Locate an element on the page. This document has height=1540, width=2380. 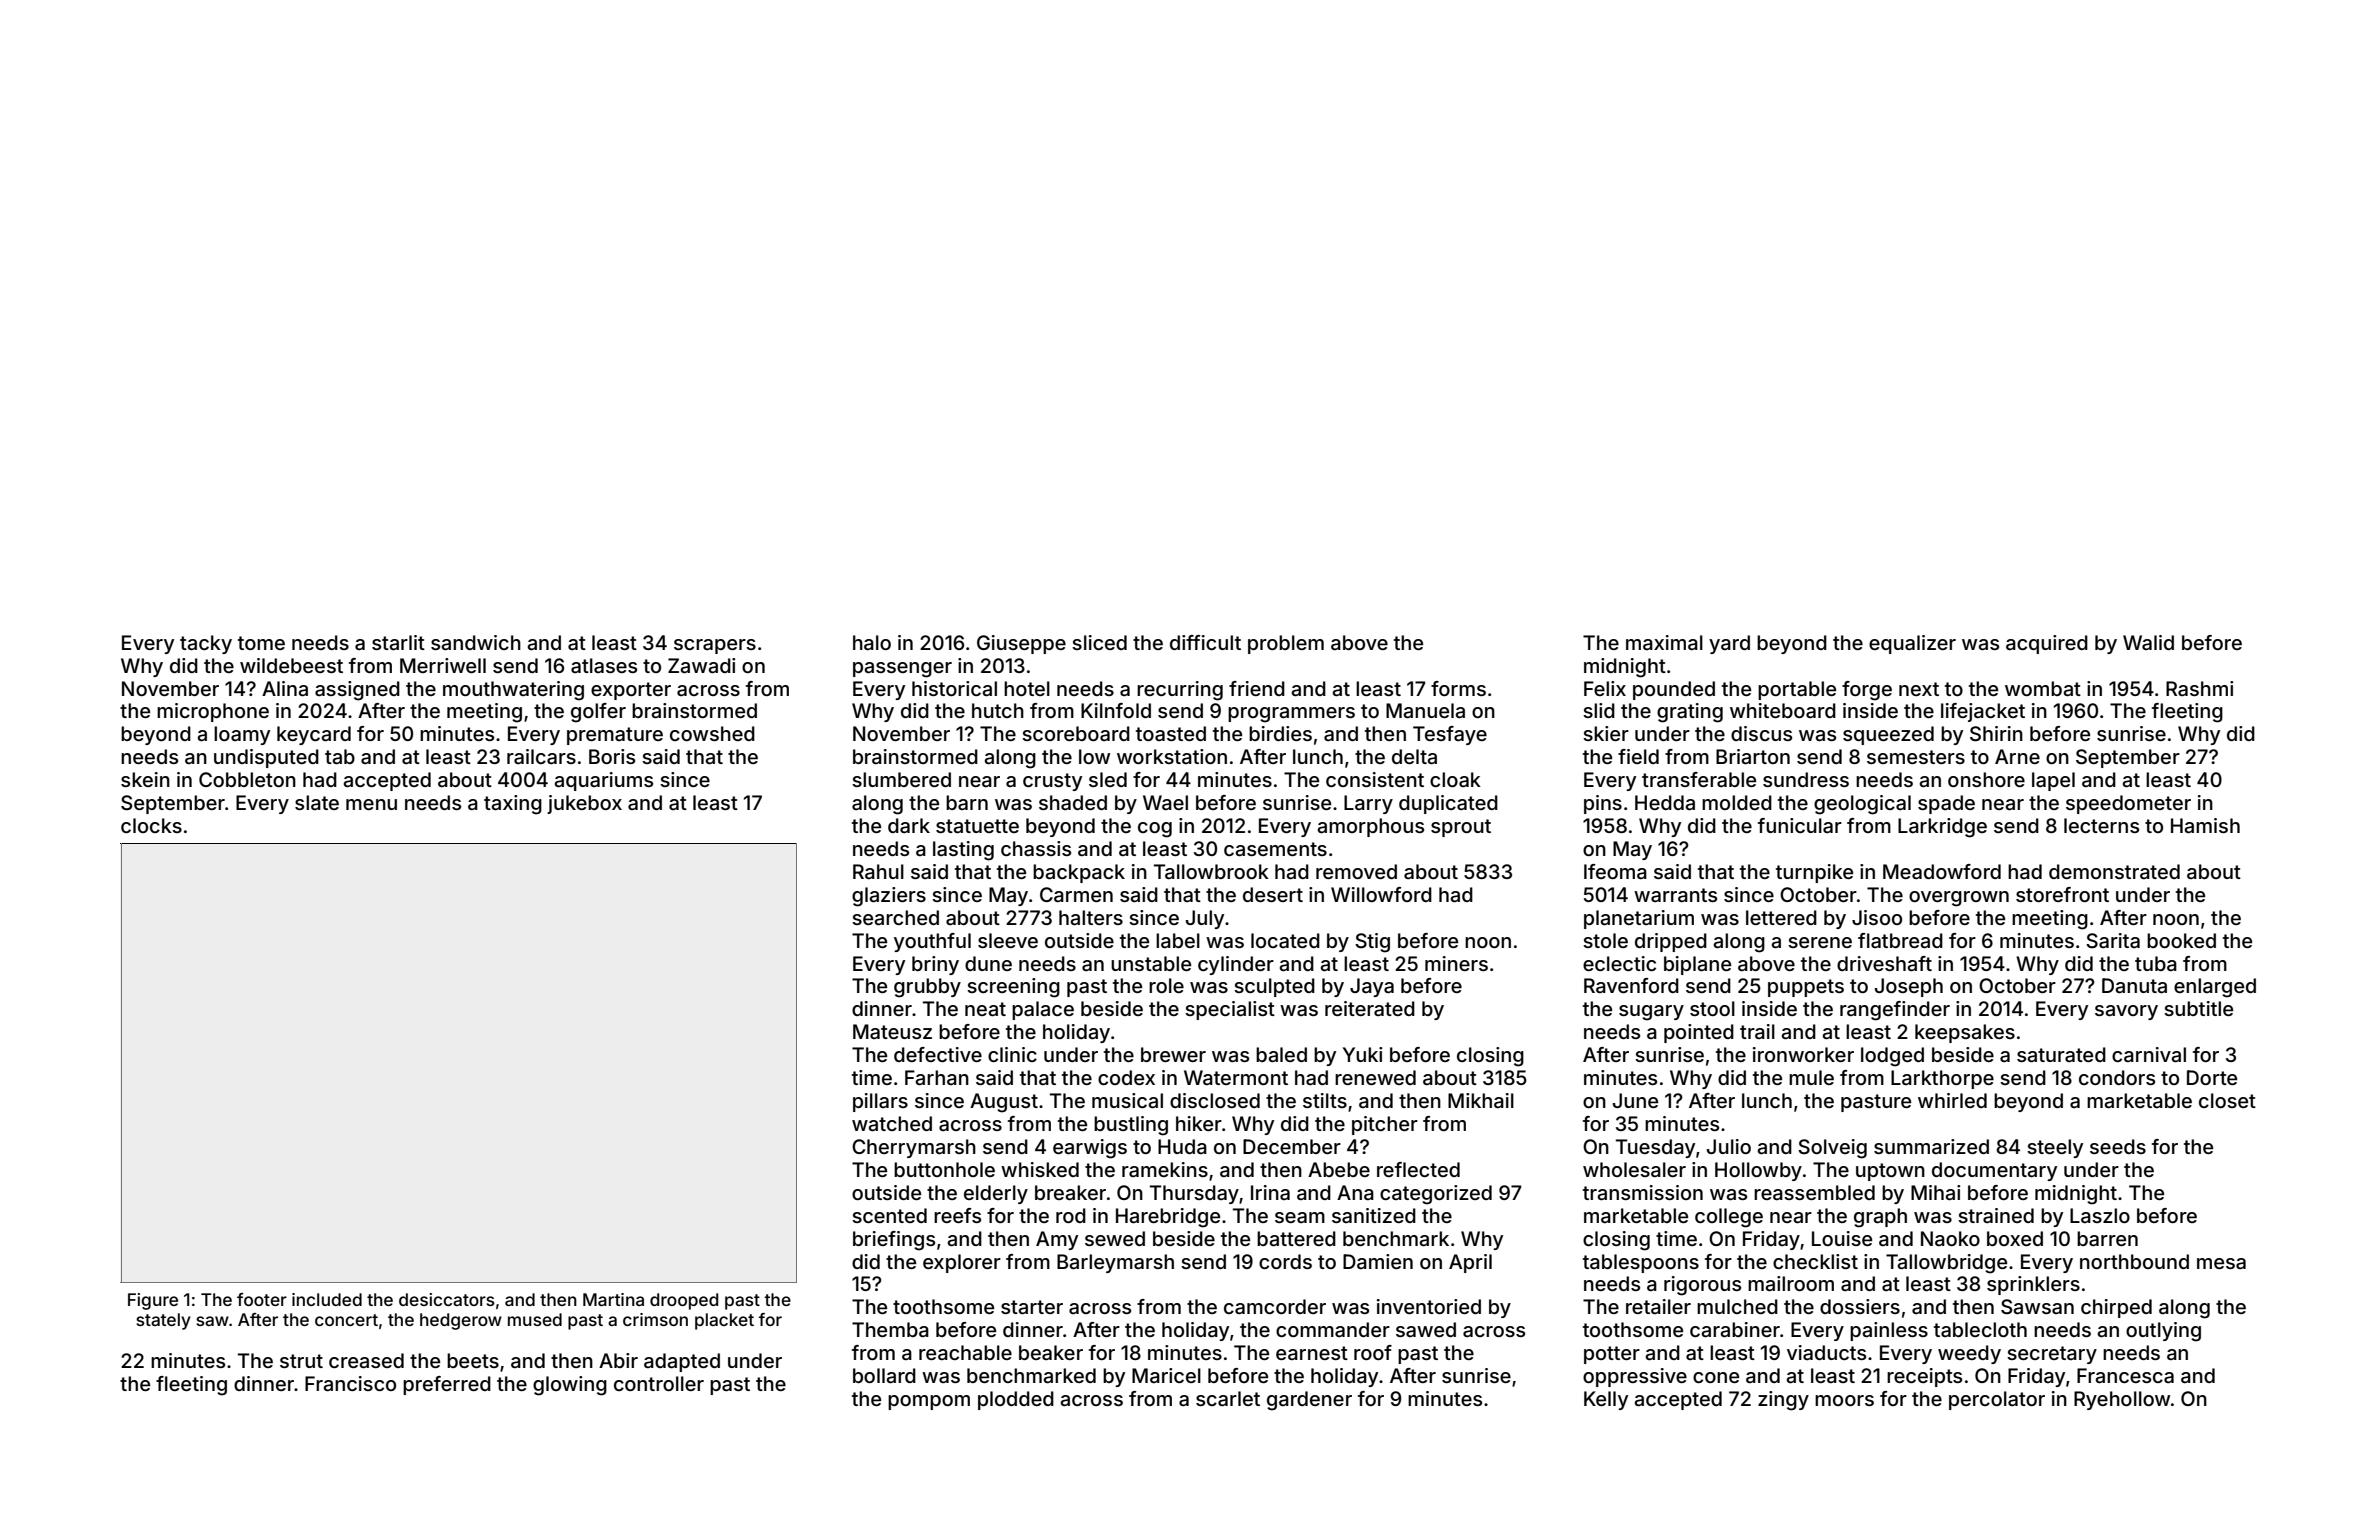
seeds is located at coordinates (2118, 1146).
